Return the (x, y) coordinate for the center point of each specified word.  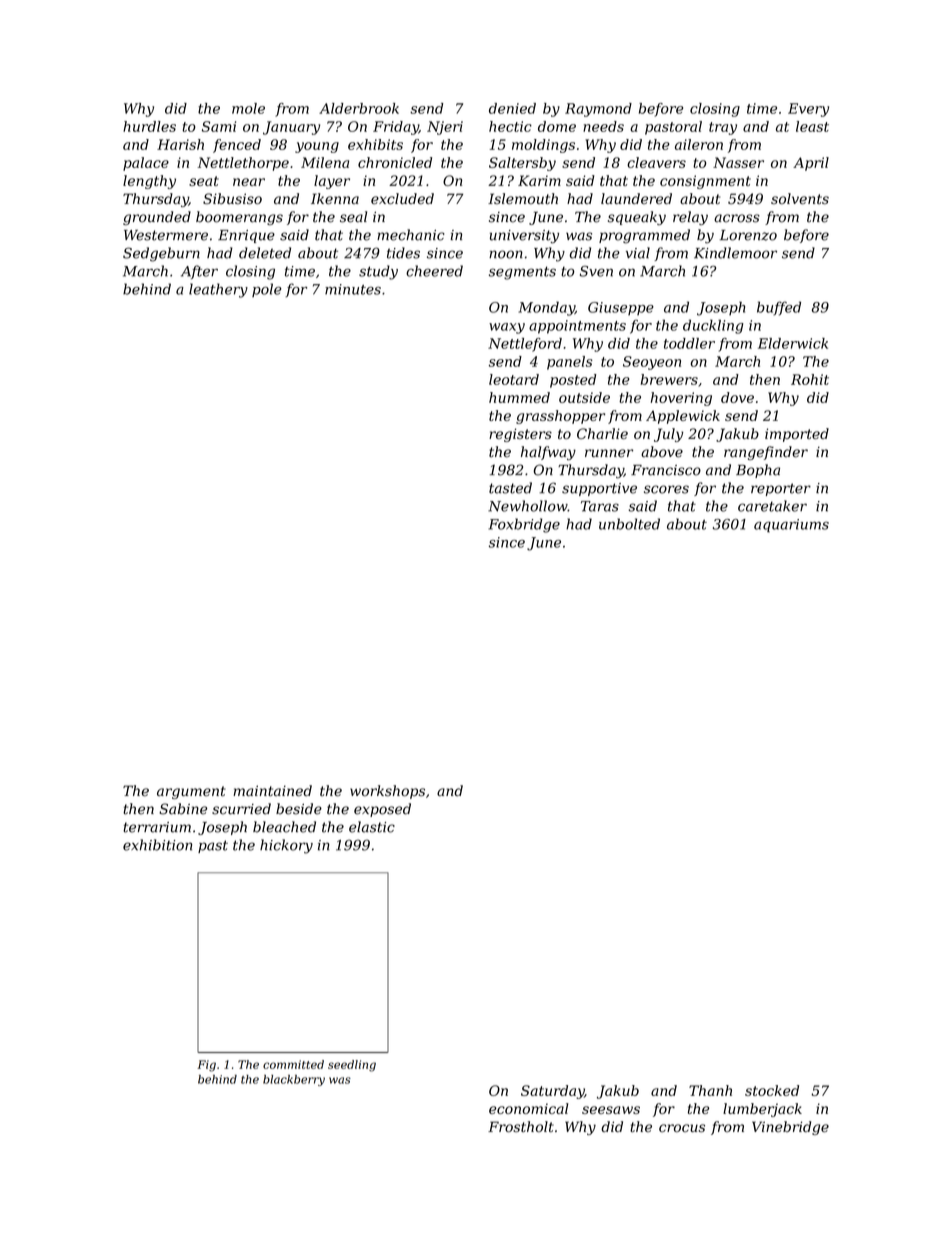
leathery (218, 290)
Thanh (710, 1090)
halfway (548, 453)
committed (293, 1064)
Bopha (758, 471)
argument (191, 792)
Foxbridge (524, 525)
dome (557, 126)
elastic (372, 827)
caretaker (772, 506)
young (317, 147)
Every (808, 110)
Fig (206, 1066)
